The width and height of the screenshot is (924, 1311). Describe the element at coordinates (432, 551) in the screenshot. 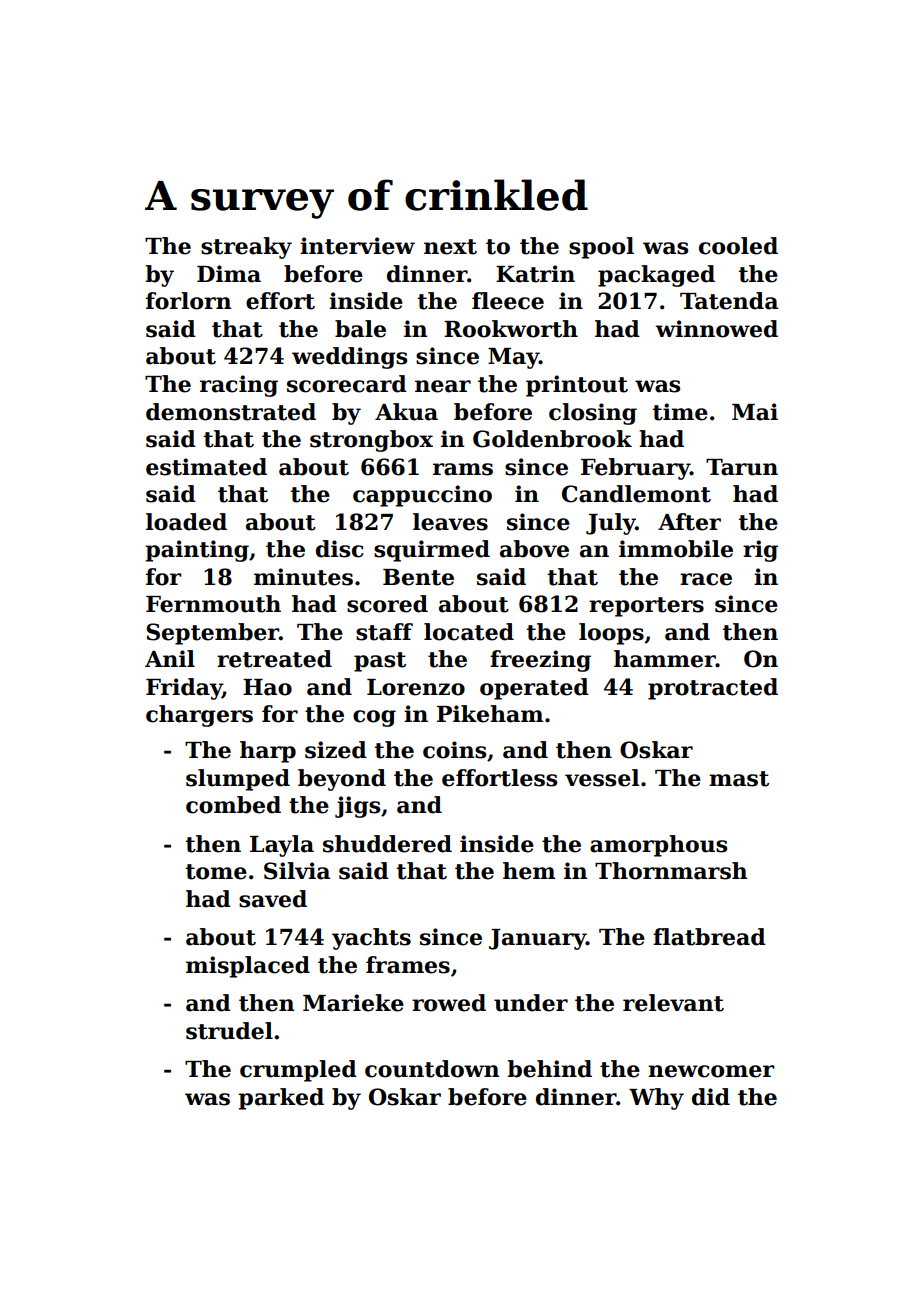

I see `squirmed` at that location.
